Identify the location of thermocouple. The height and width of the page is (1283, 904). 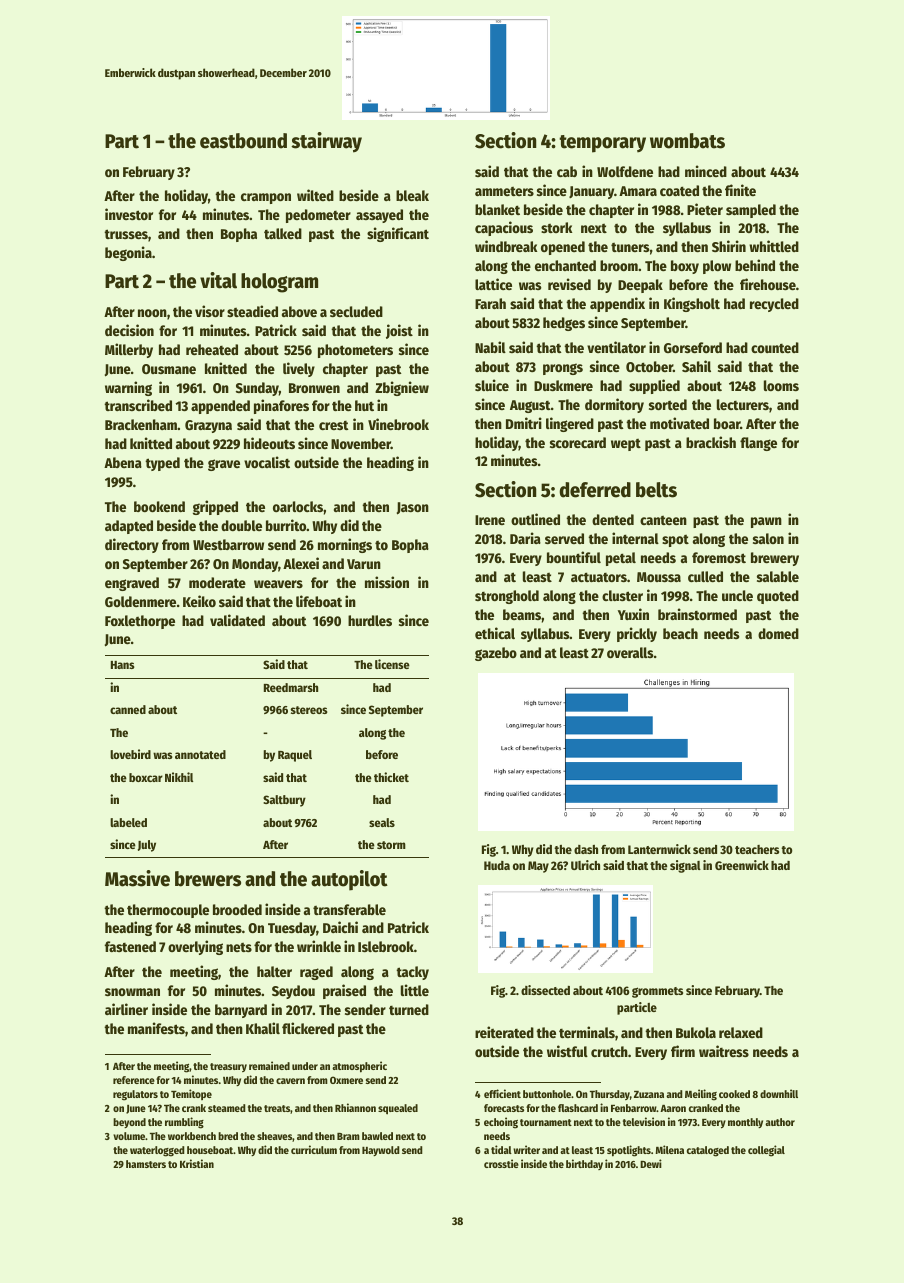
(168, 911).
